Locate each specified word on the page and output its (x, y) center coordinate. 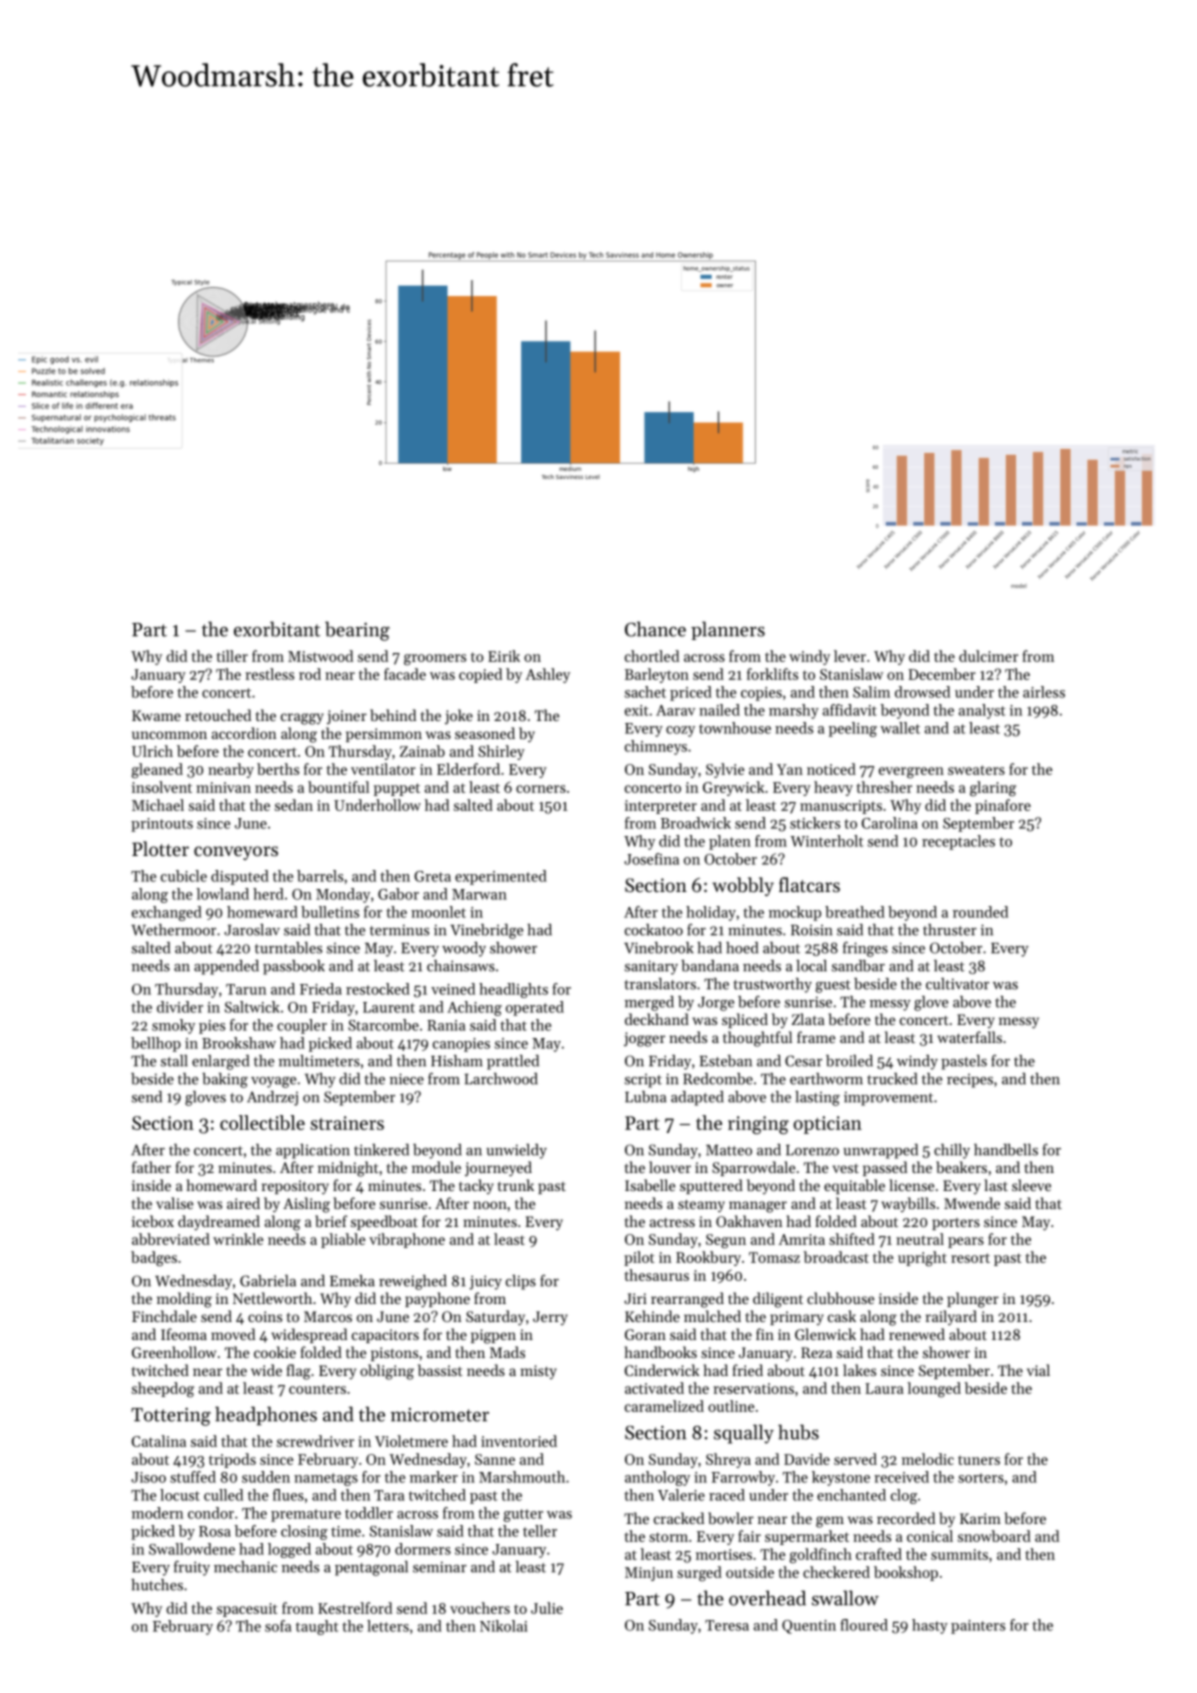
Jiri (635, 1298)
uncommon (169, 735)
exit (637, 710)
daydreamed (219, 1222)
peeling (853, 729)
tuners (979, 1460)
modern (157, 1513)
